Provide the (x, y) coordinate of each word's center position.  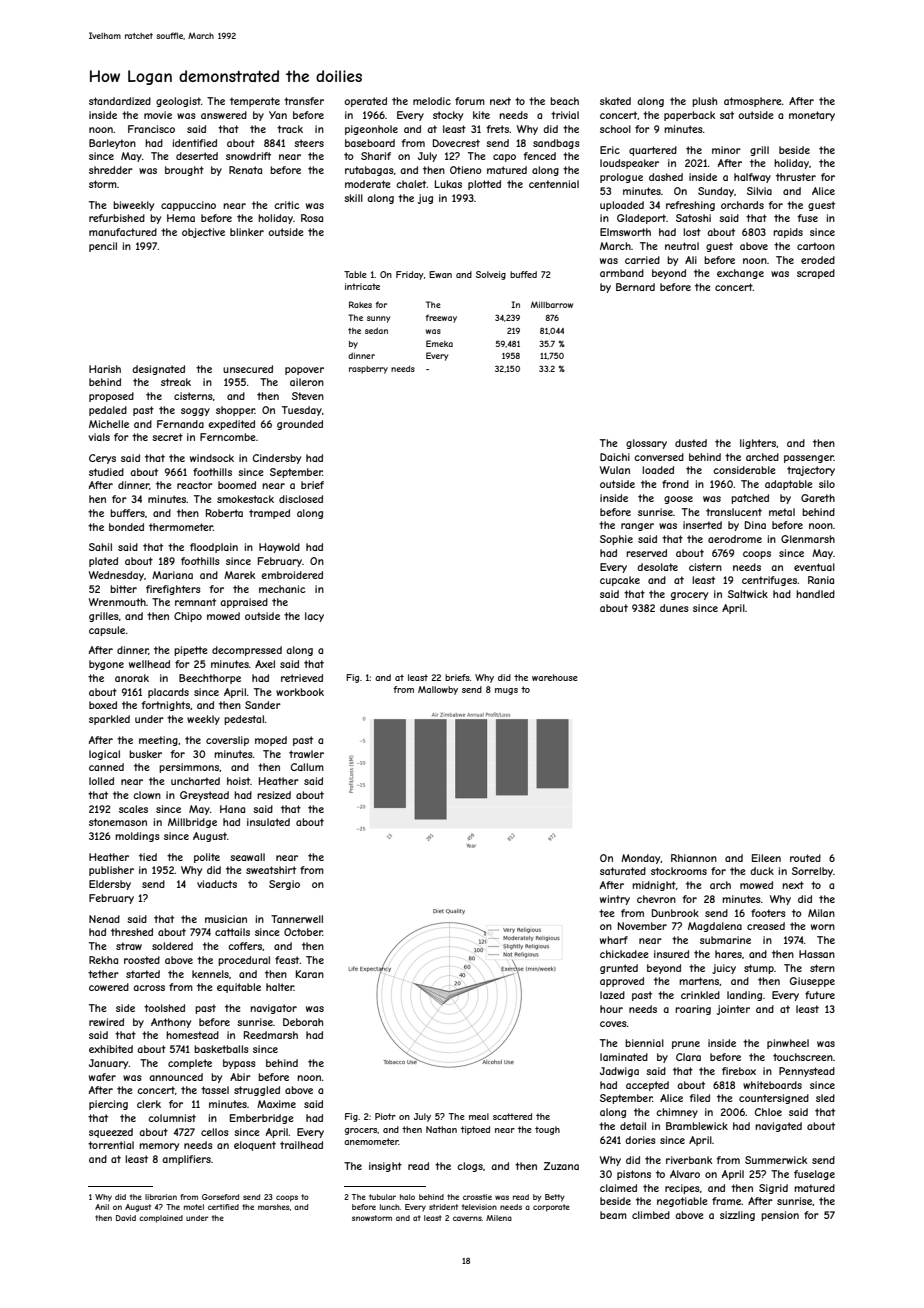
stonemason (118, 822)
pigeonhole (371, 130)
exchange (740, 274)
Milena (499, 1218)
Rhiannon (694, 858)
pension (780, 1216)
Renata (245, 170)
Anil (102, 1207)
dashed (666, 177)
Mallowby (438, 690)
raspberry (368, 370)
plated (103, 562)
